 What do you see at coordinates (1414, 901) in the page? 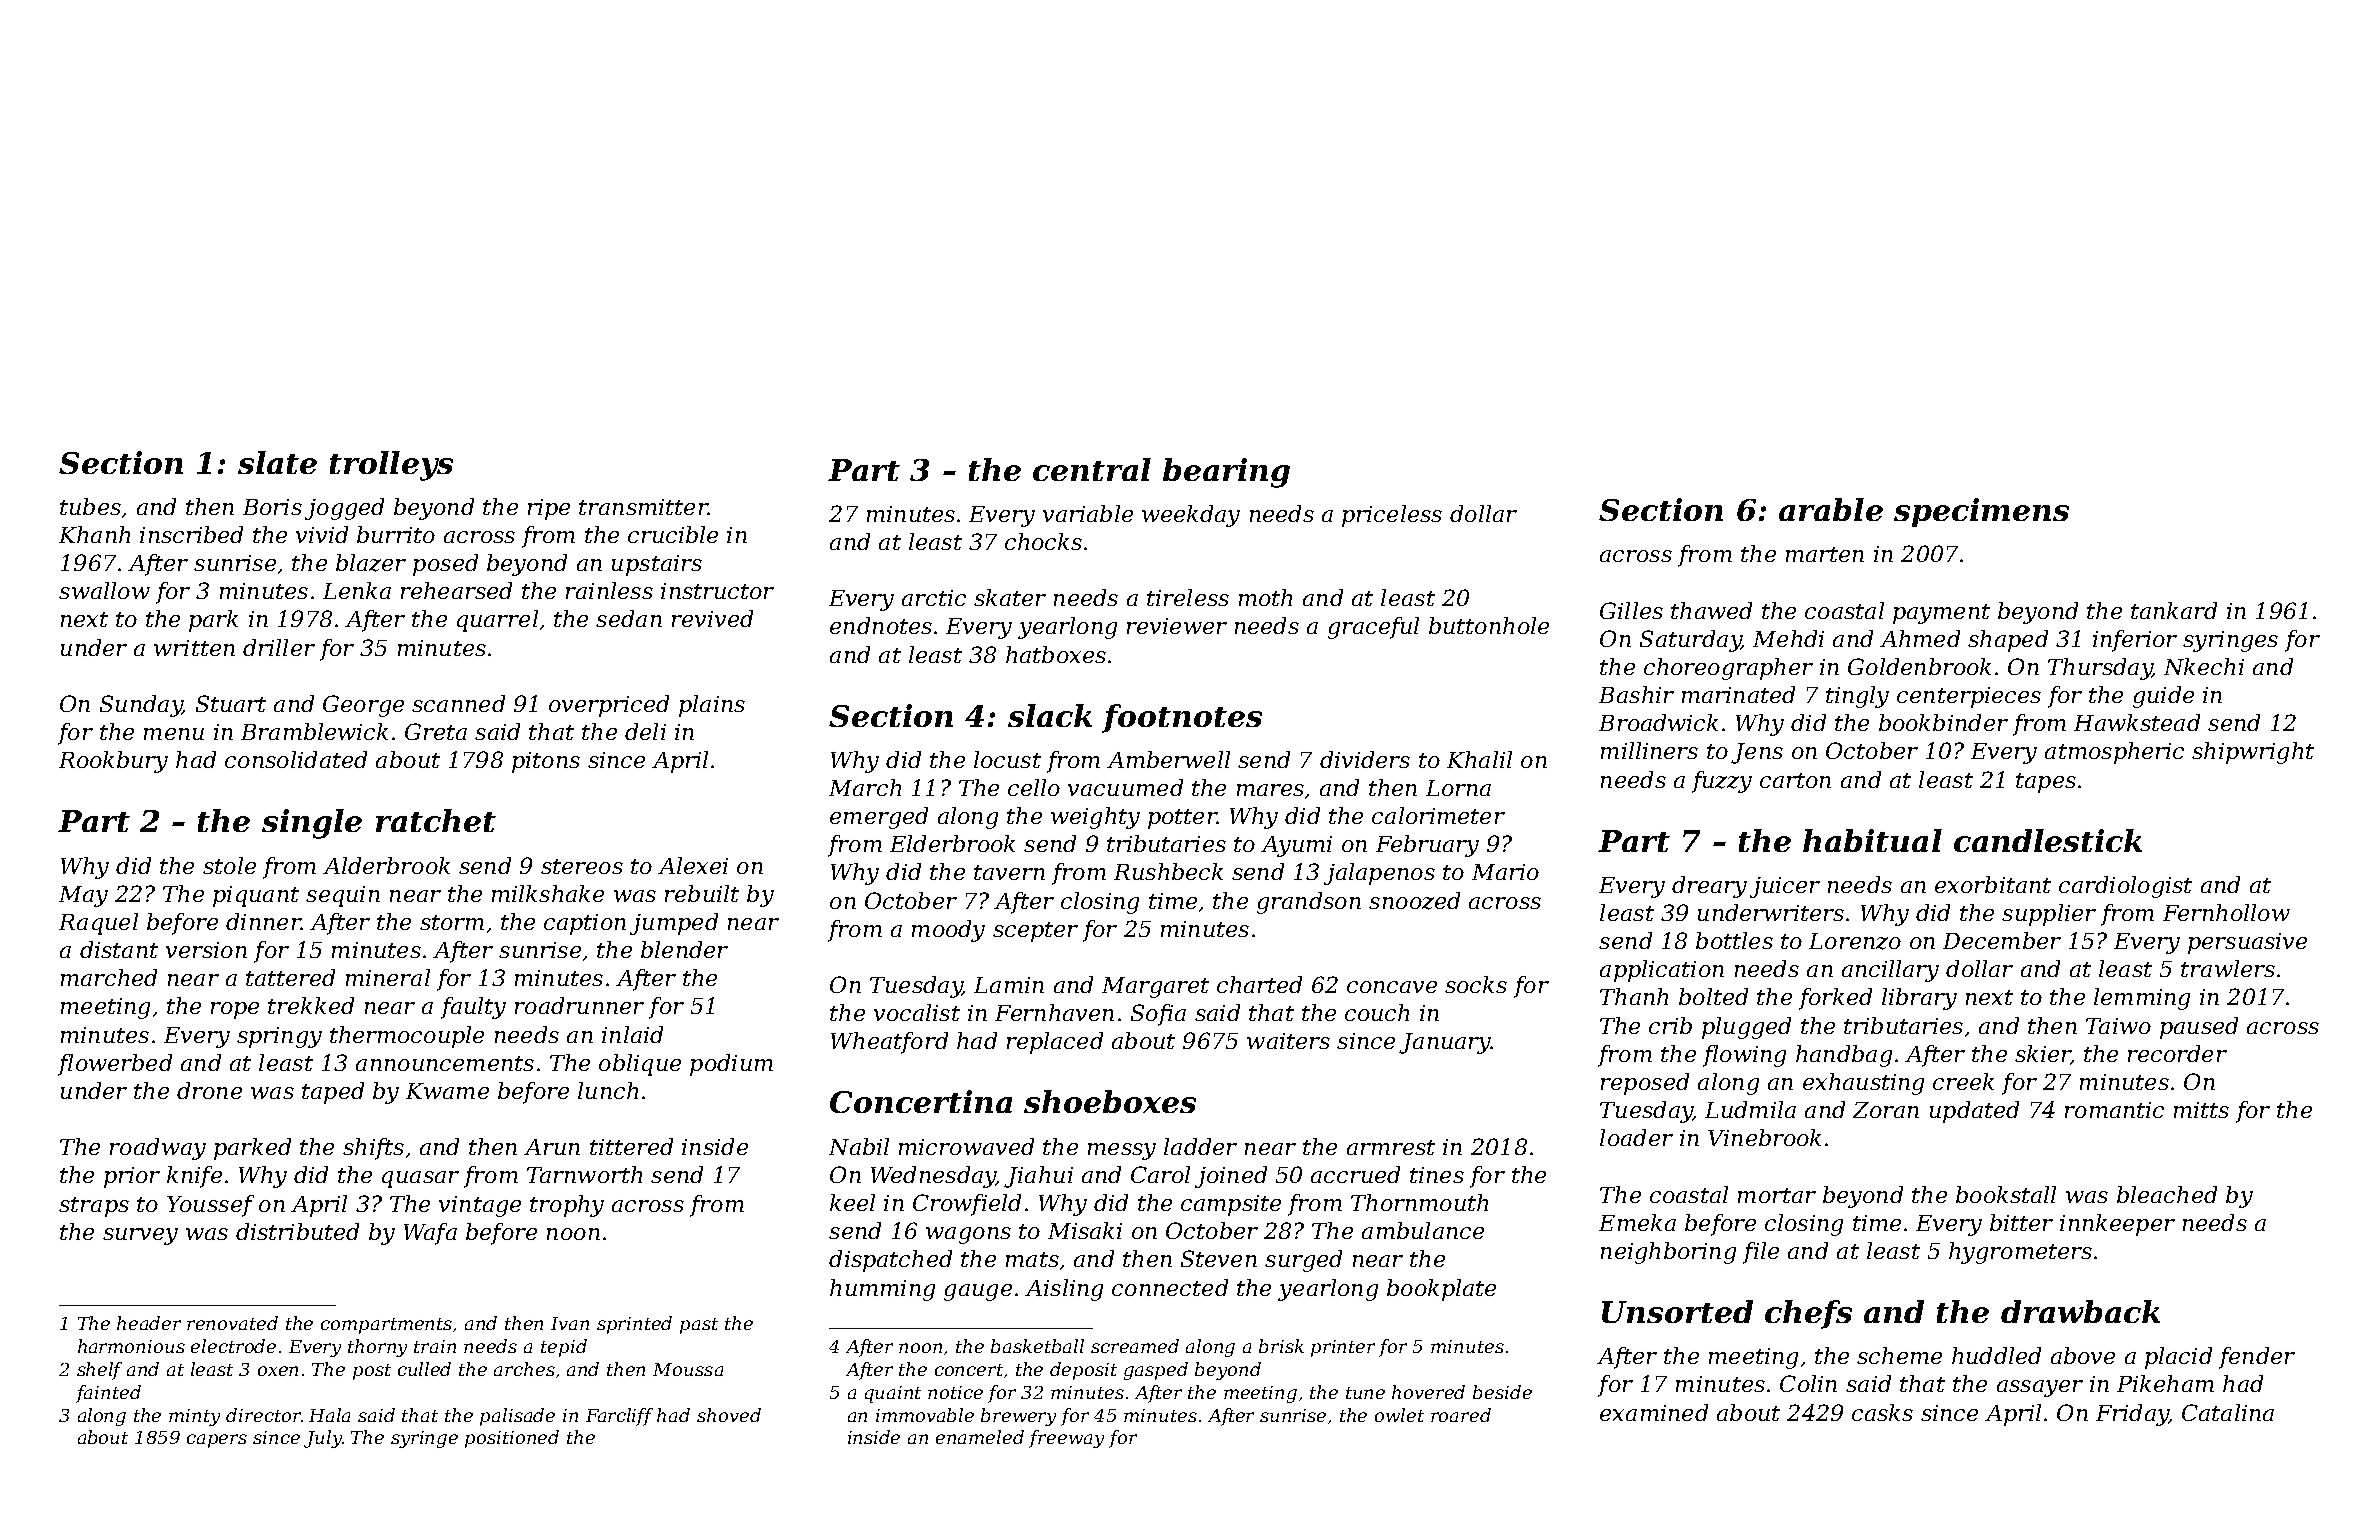
I see `snoozed` at bounding box center [1414, 901].
